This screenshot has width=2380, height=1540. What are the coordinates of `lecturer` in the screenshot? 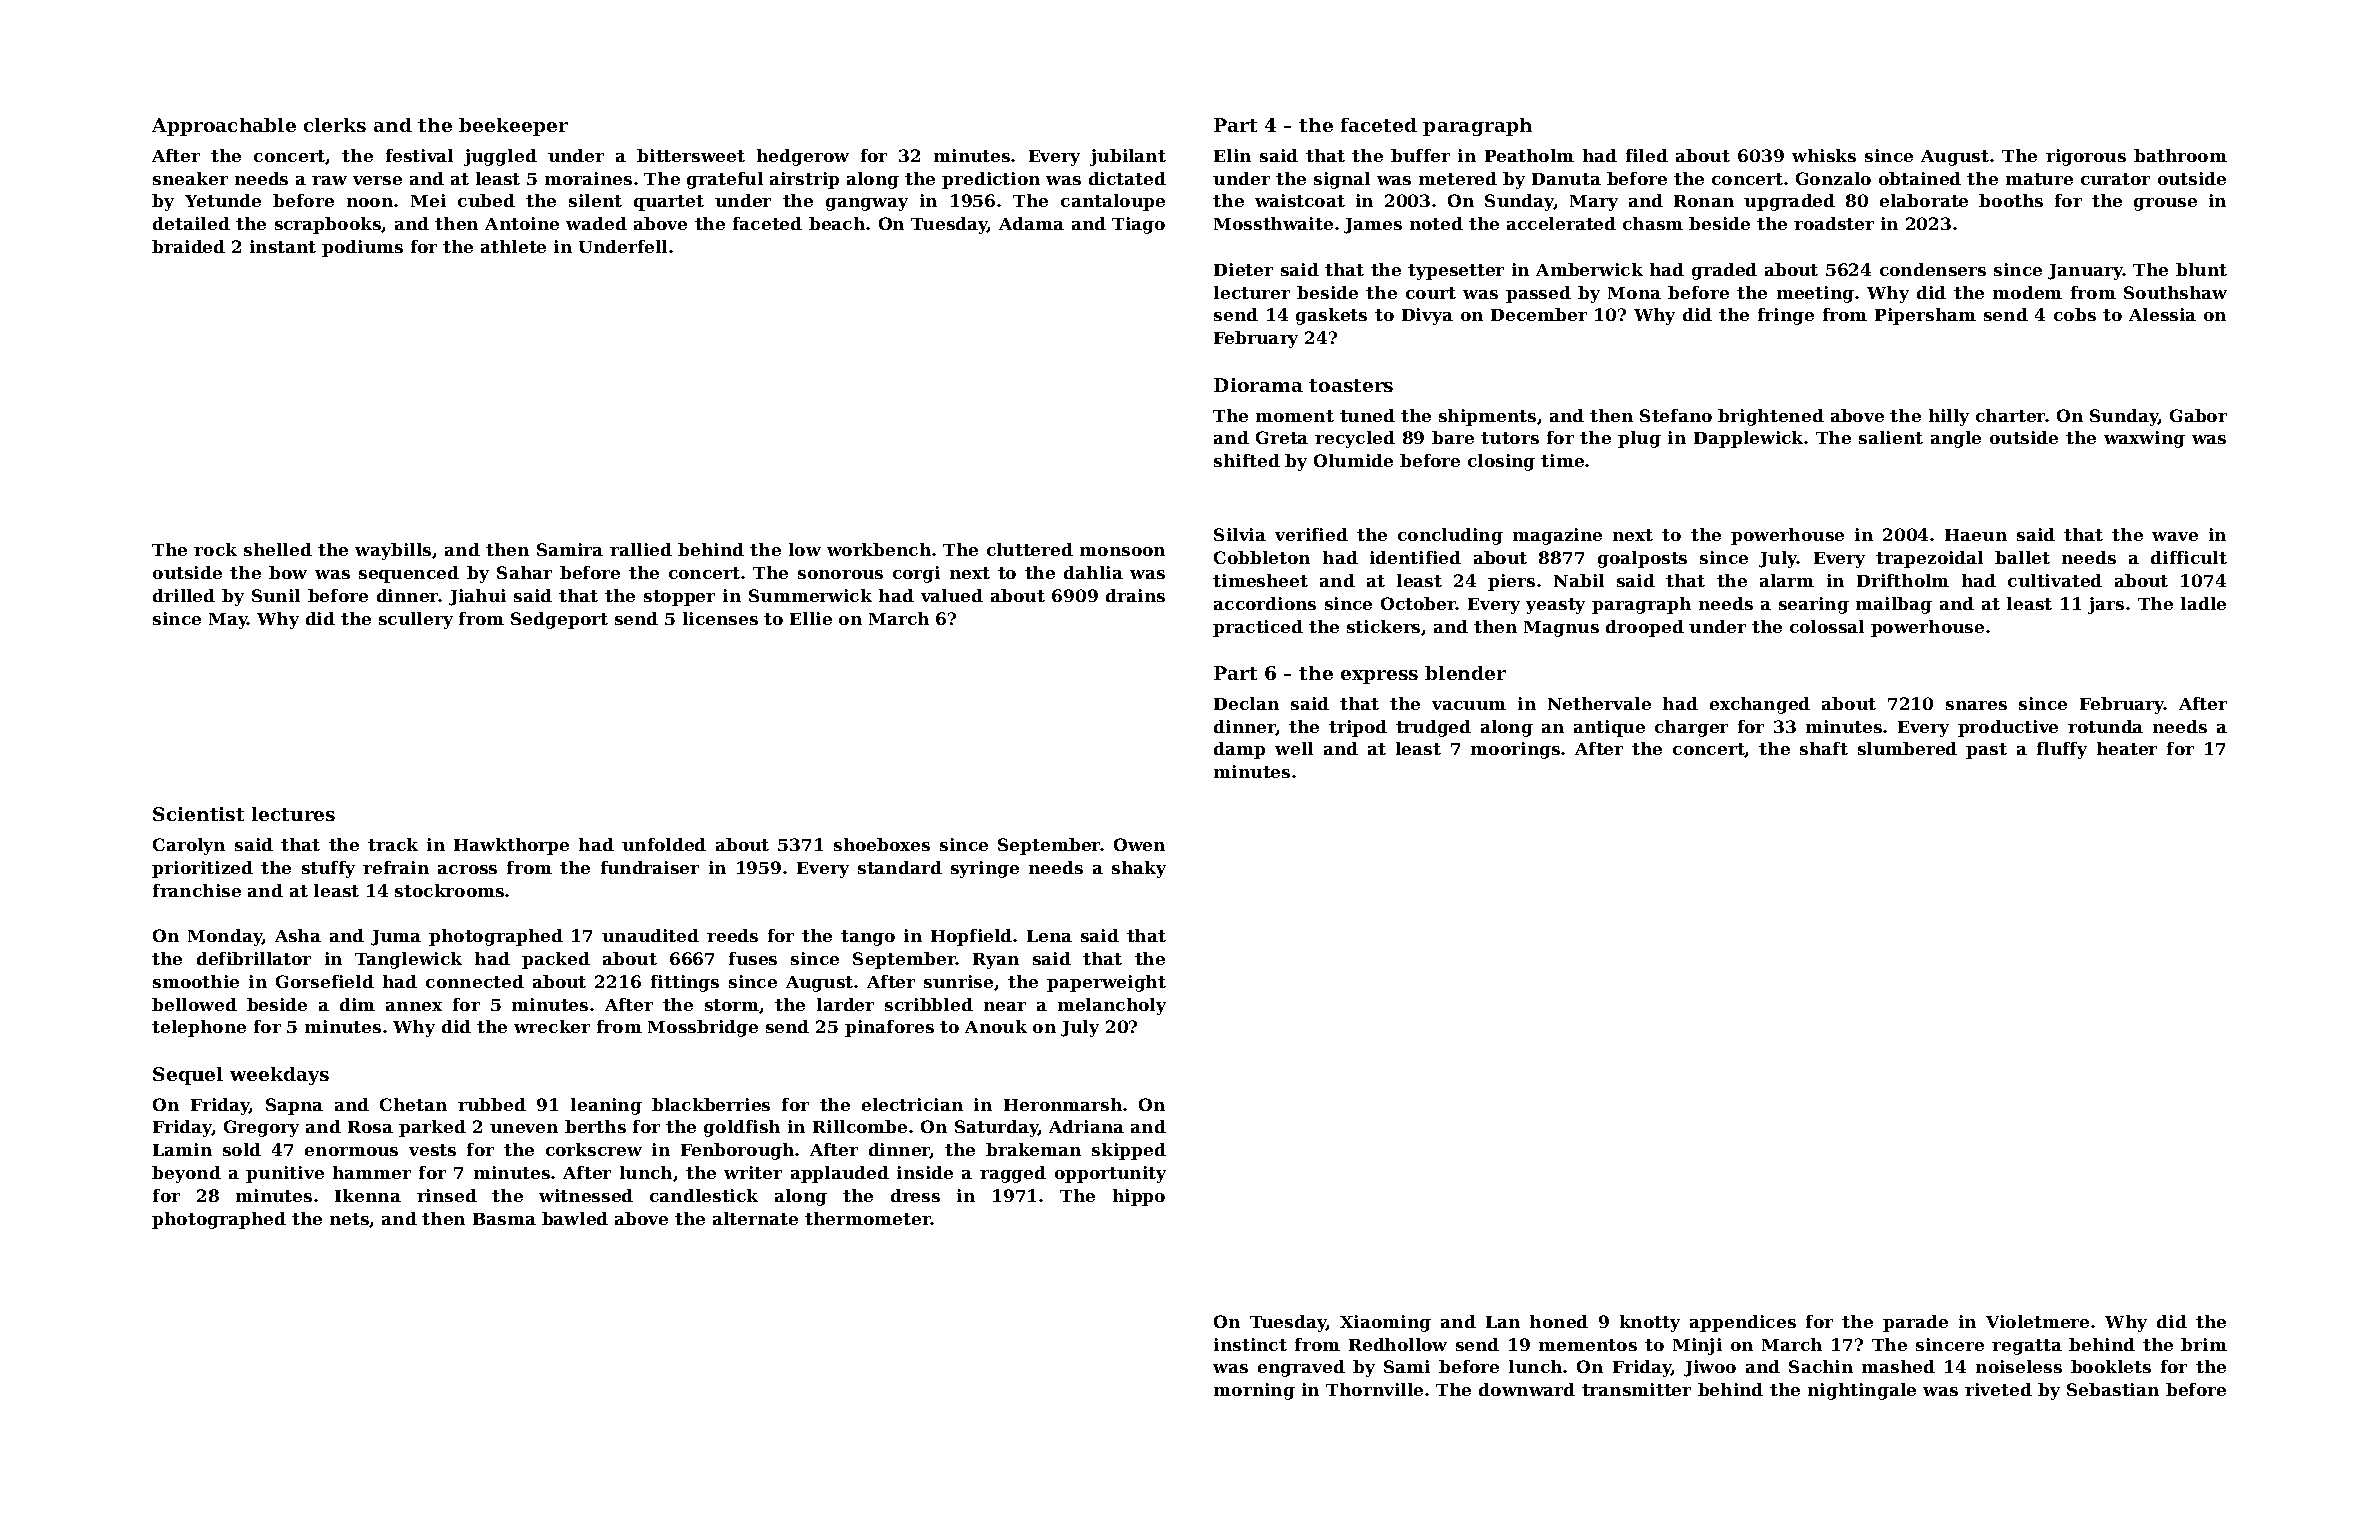 It's located at (1252, 292).
